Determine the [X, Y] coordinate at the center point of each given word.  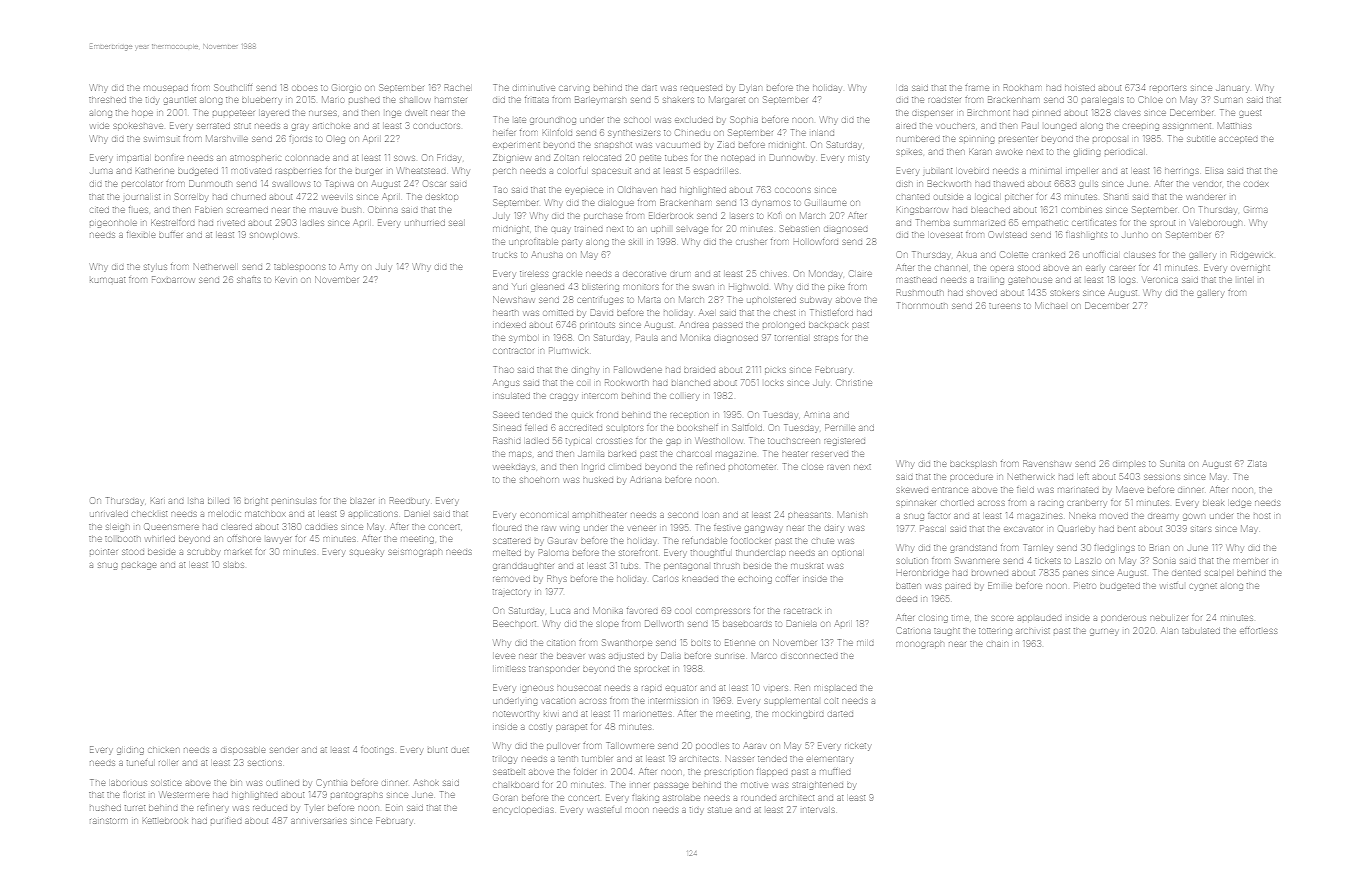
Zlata [1257, 463]
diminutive [534, 88]
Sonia [1165, 560]
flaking [645, 798]
